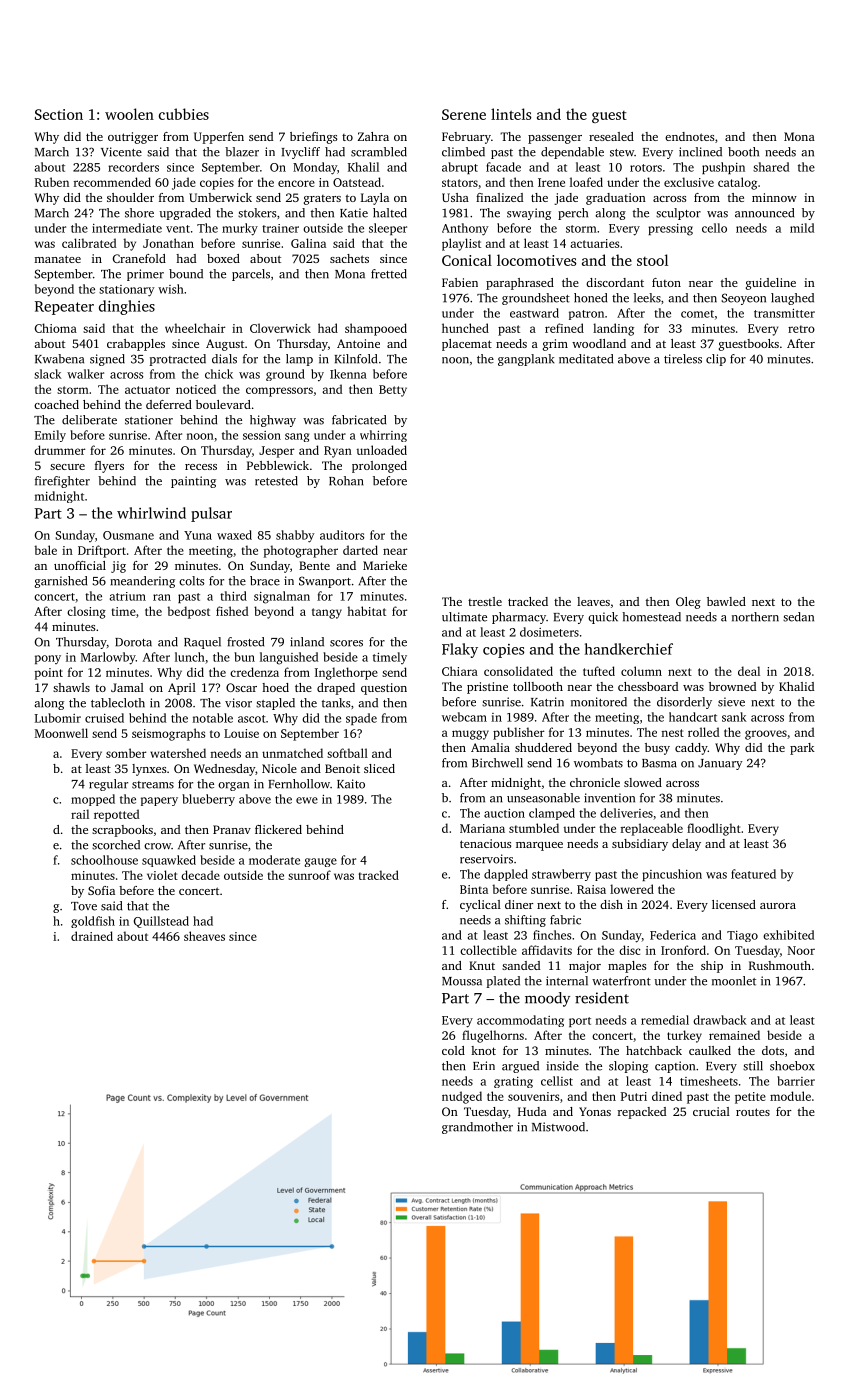 This screenshot has width=849, height=1400. I want to click on fretted, so click(389, 274).
